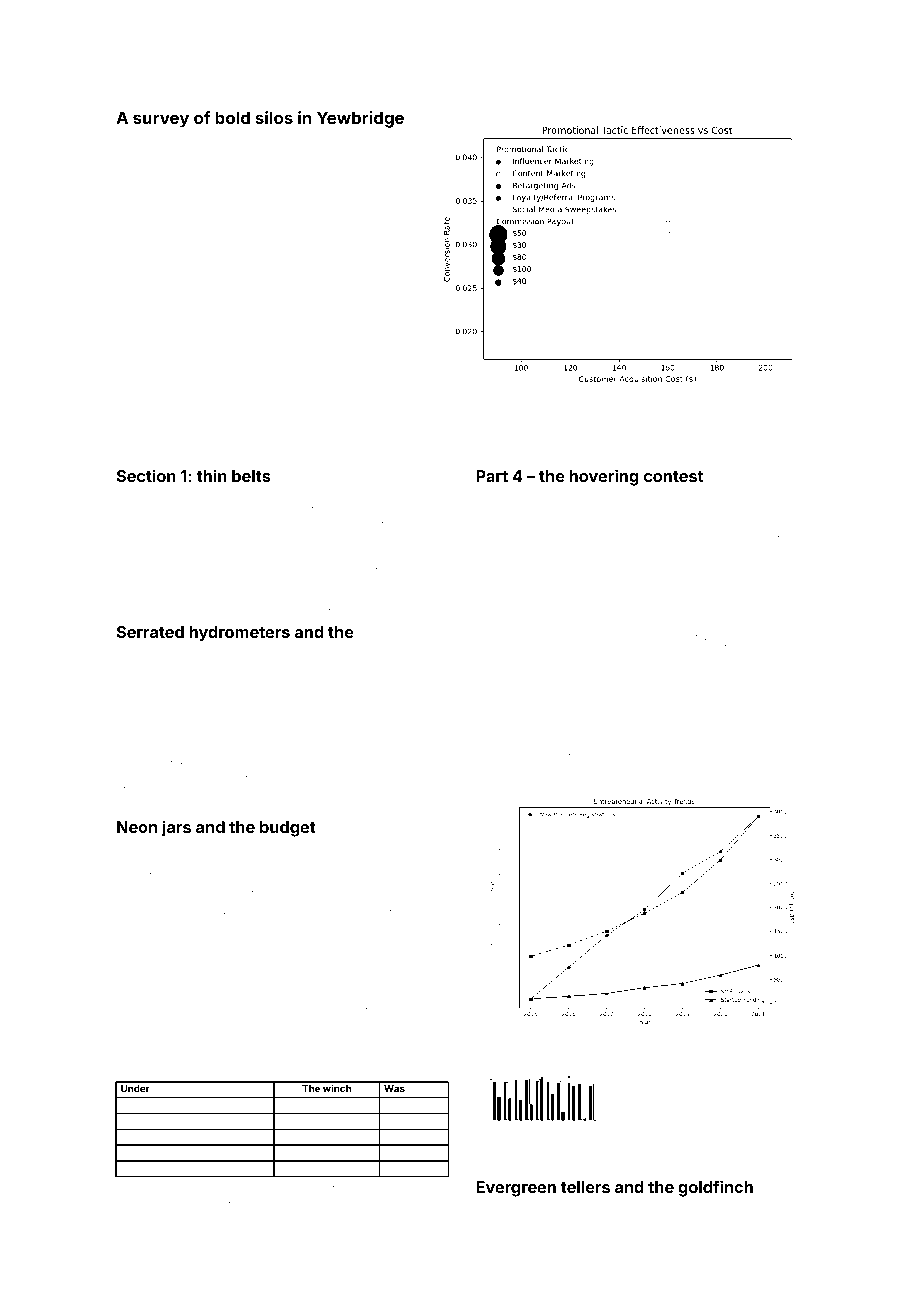  Describe the element at coordinates (255, 753) in the screenshot. I see `capstone` at that location.
